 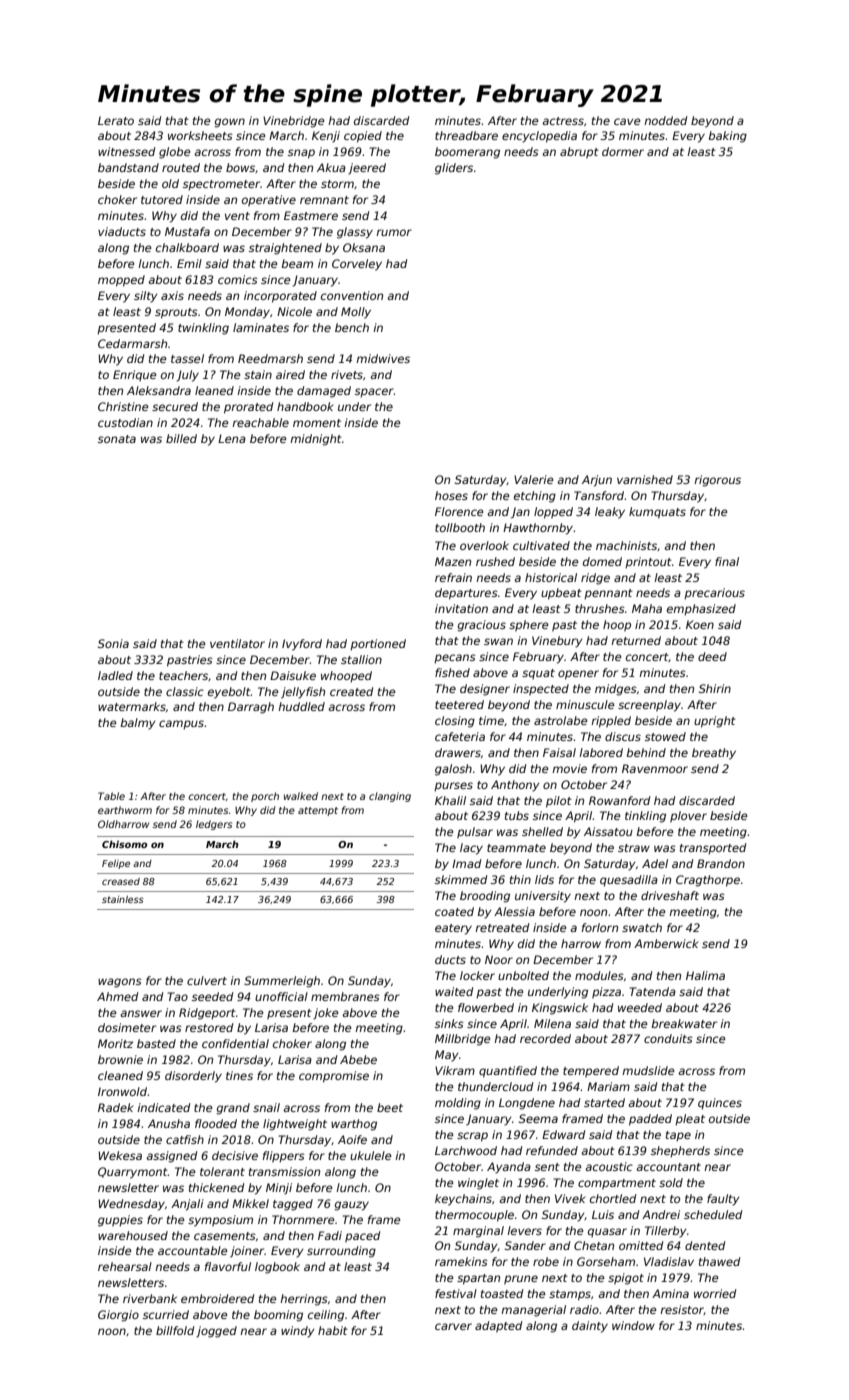 What do you see at coordinates (125, 1266) in the page?
I see `rehearsal` at bounding box center [125, 1266].
